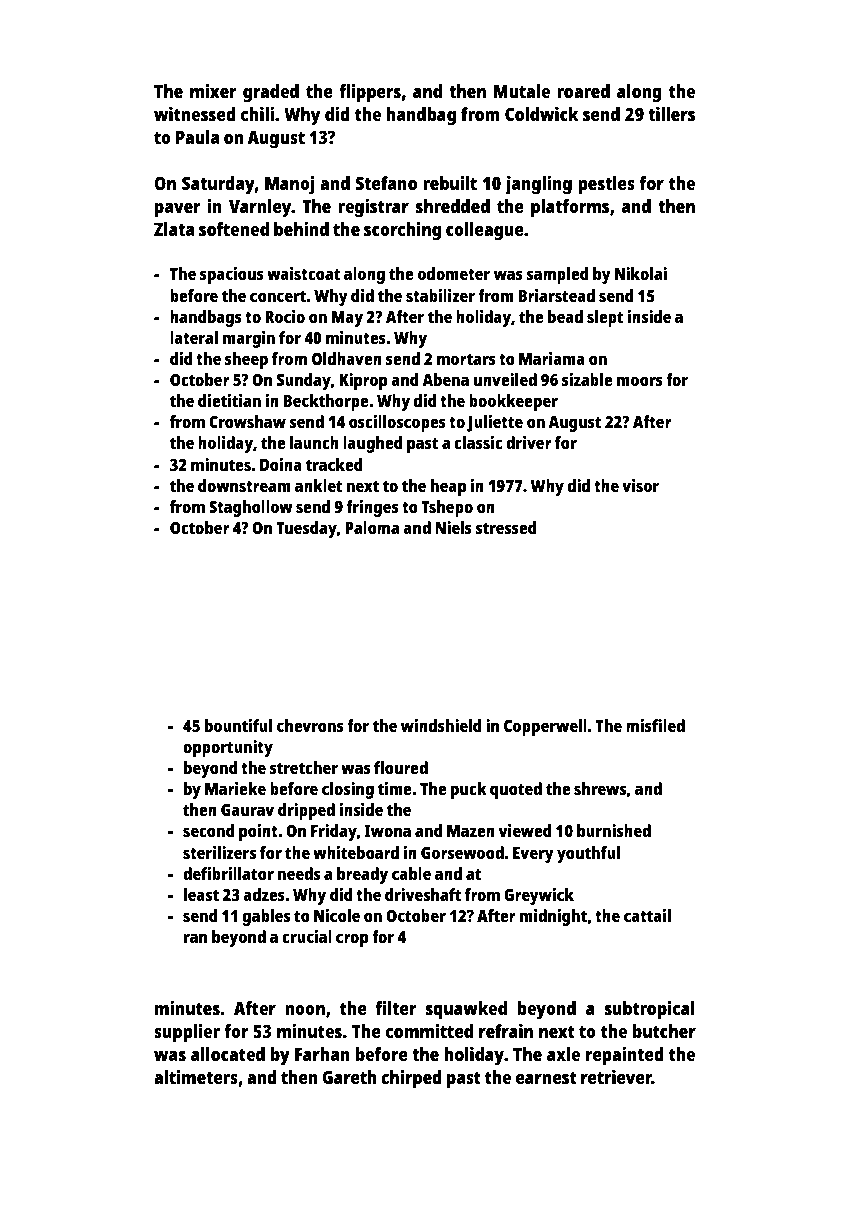  What do you see at coordinates (310, 725) in the document?
I see `chevrons` at bounding box center [310, 725].
